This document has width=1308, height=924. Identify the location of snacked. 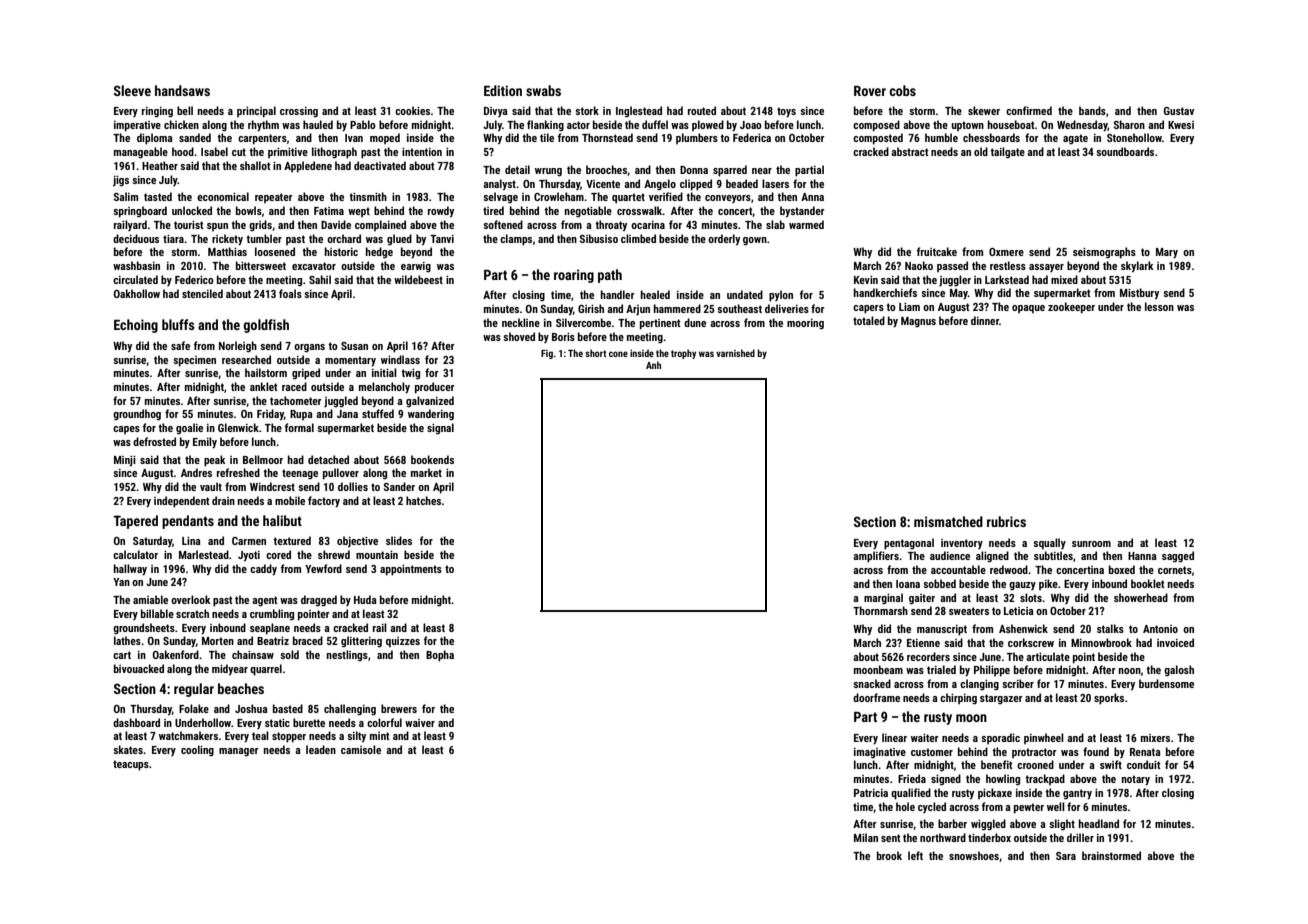
(872, 683).
